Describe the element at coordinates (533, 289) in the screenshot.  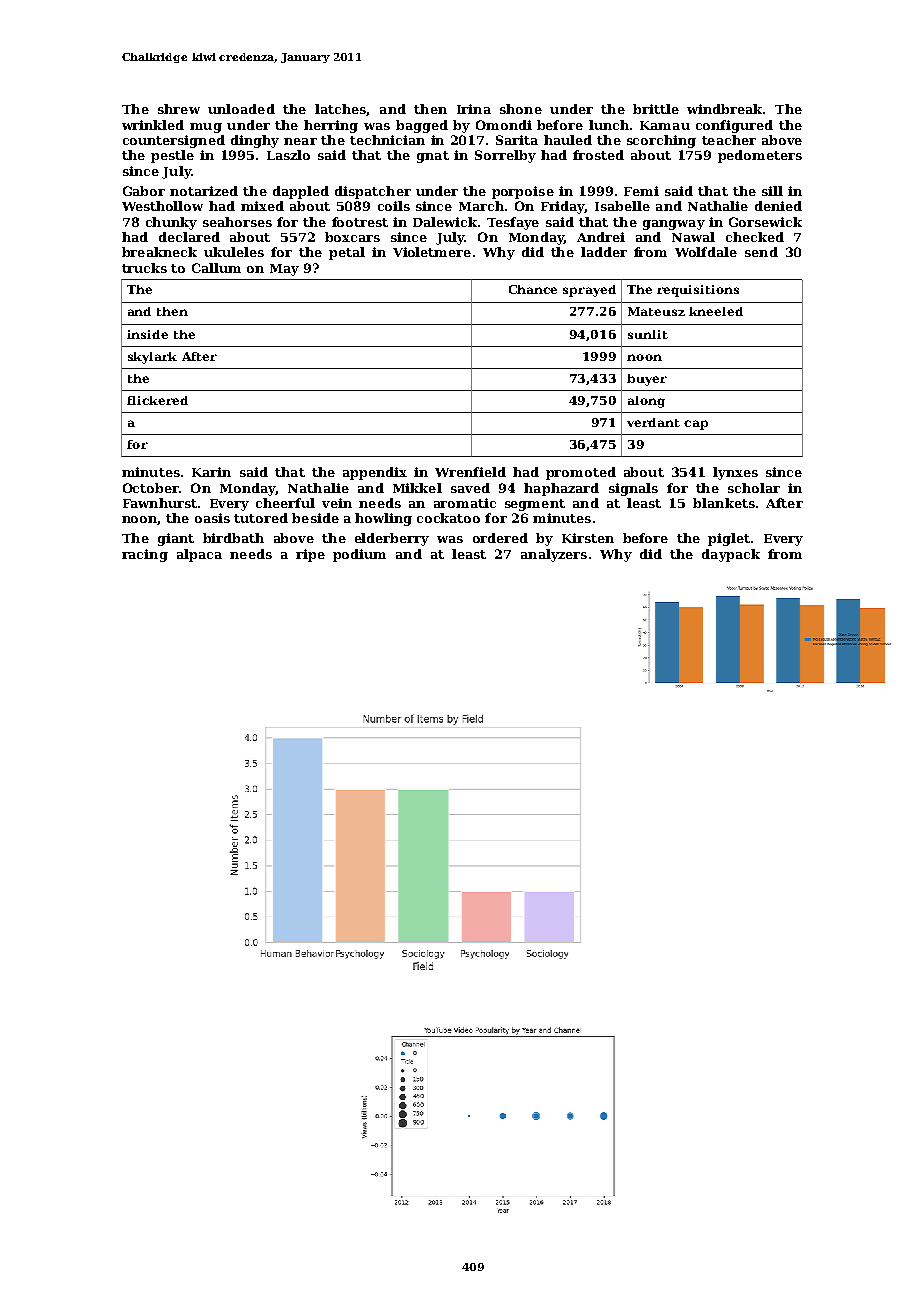
I see `Chance` at that location.
